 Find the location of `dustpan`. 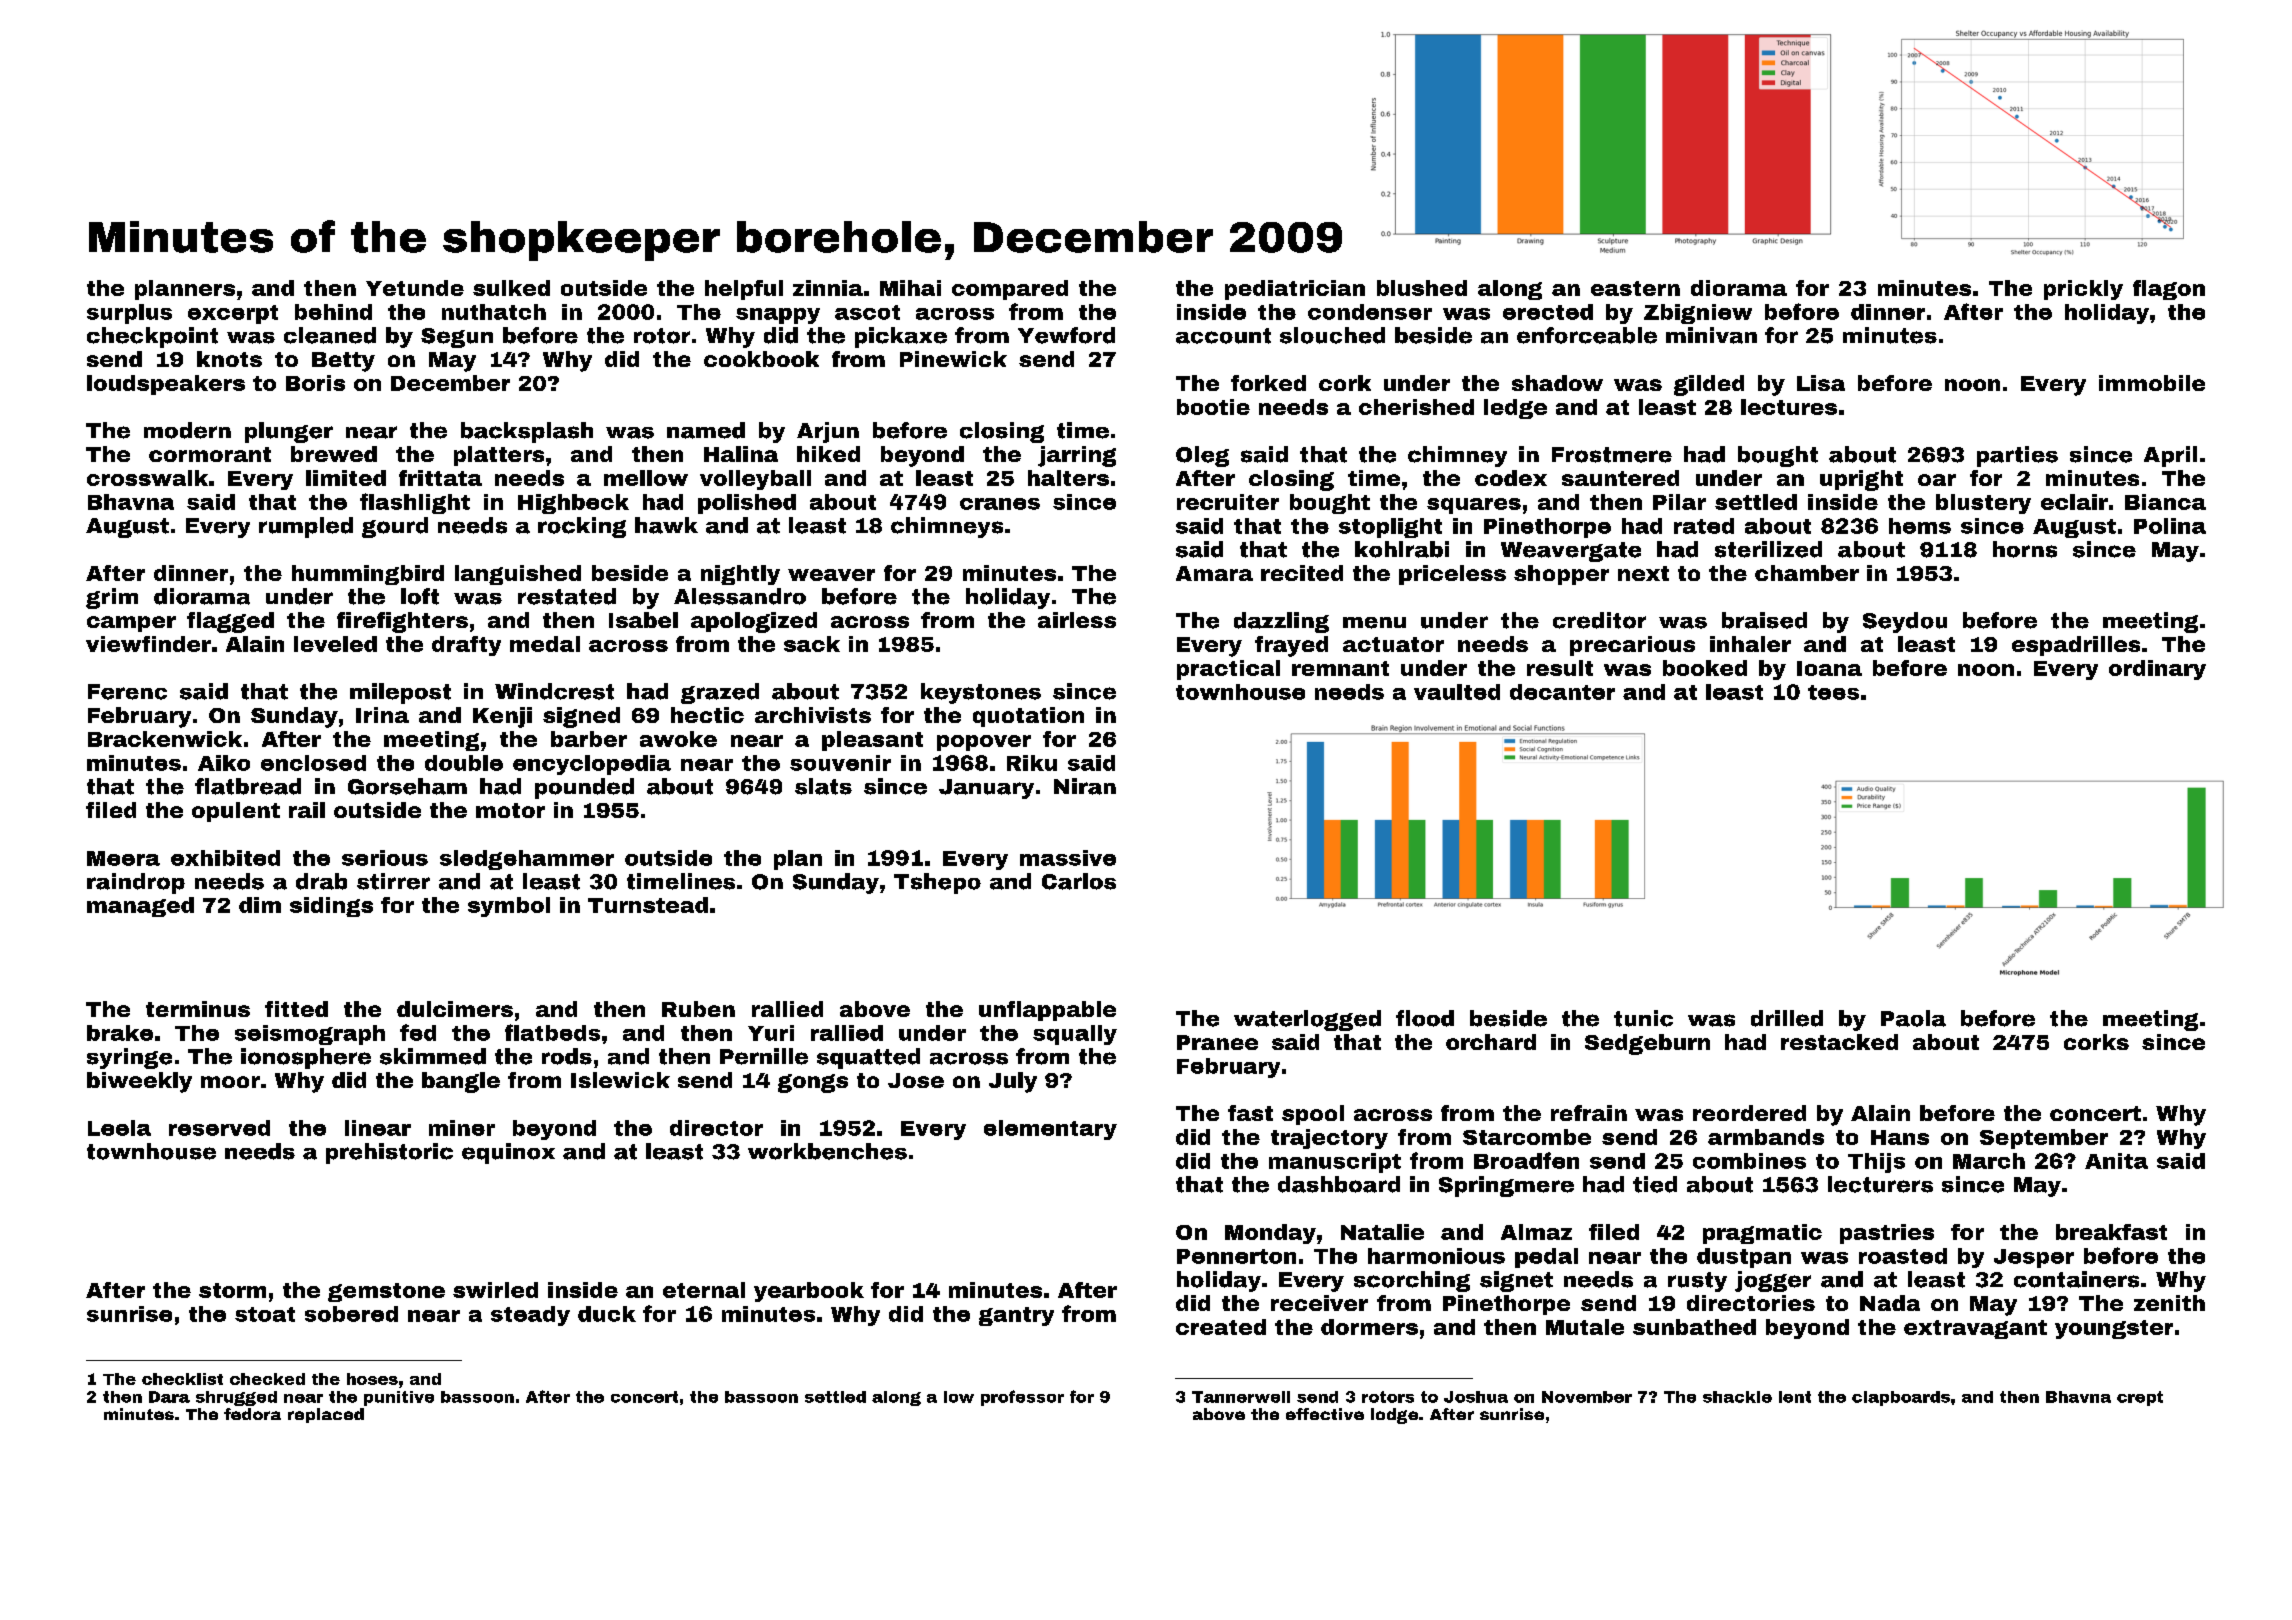

dustpan is located at coordinates (1744, 1258).
